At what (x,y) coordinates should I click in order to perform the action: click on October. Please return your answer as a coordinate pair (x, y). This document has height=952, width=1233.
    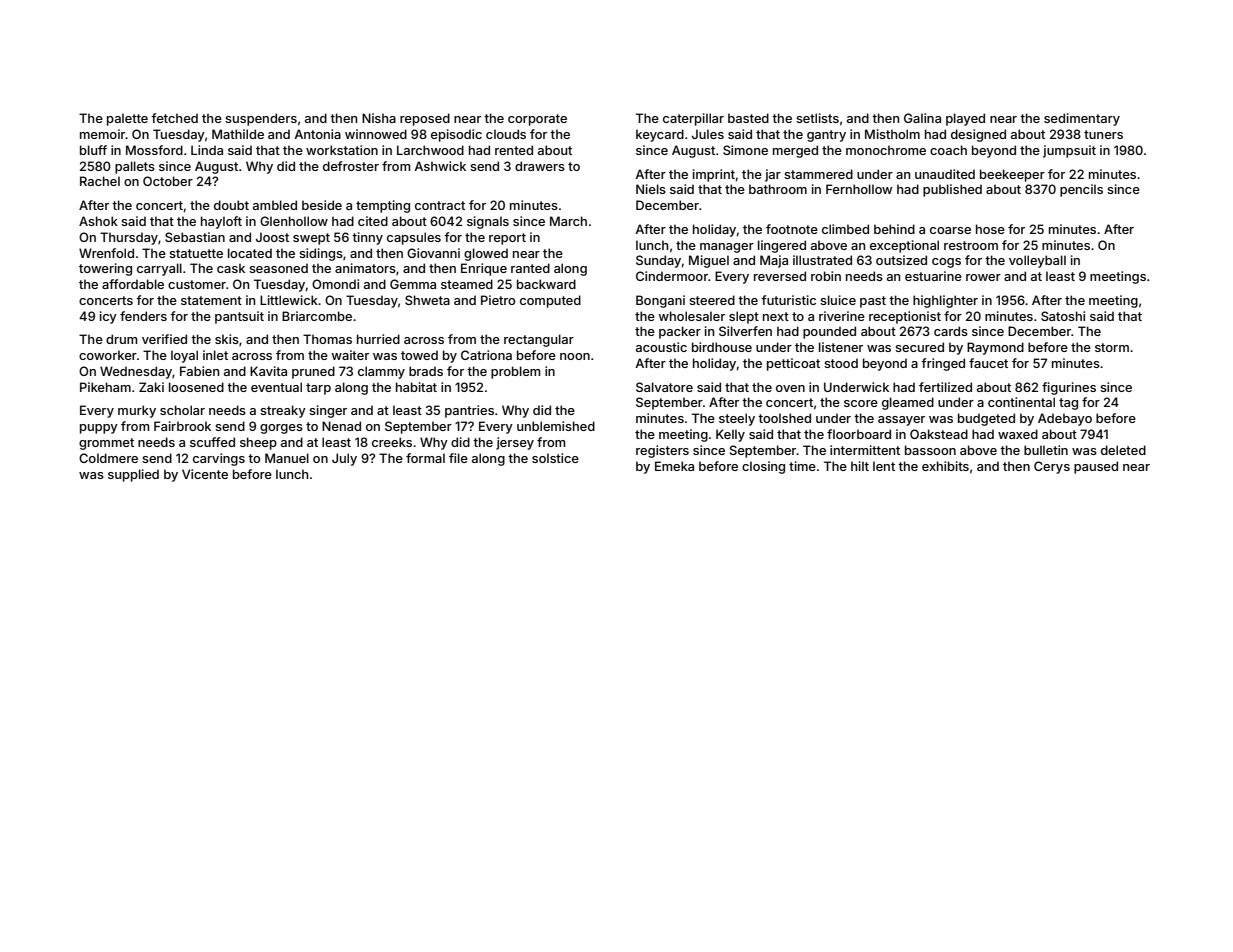
    Looking at the image, I should click on (168, 181).
